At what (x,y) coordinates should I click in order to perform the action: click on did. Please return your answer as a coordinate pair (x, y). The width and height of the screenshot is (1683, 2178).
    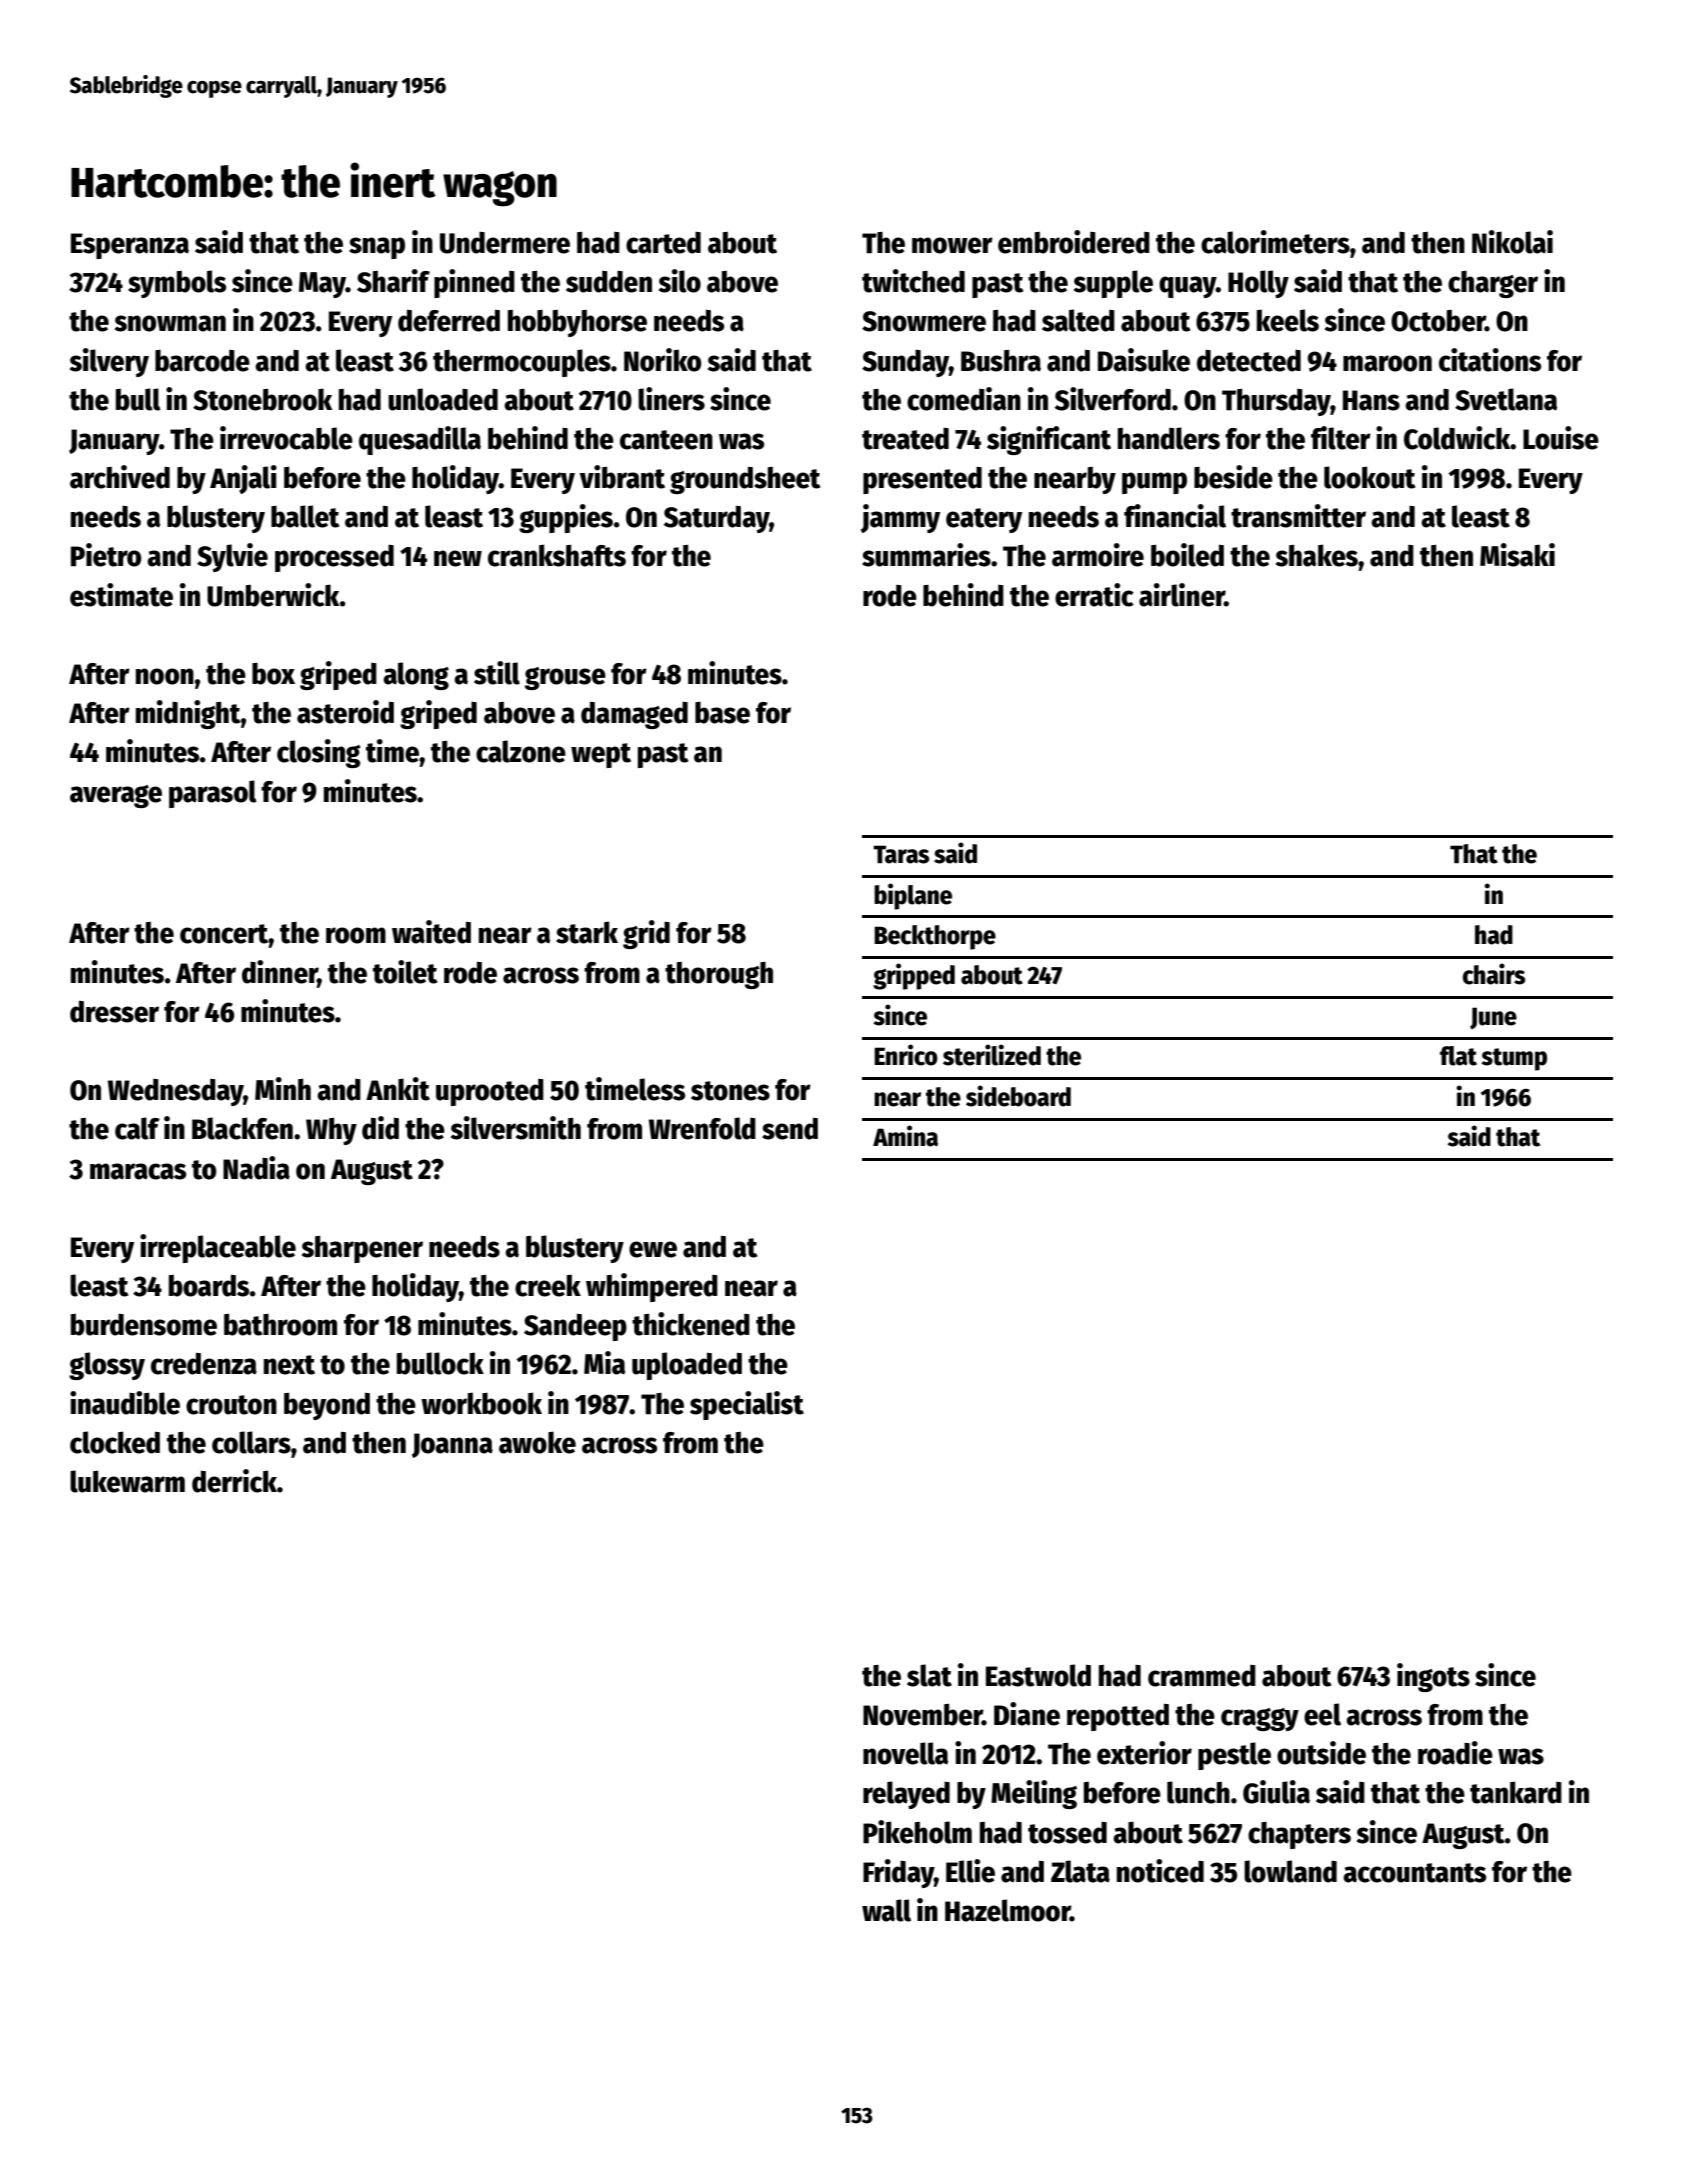
    Looking at the image, I should click on (380, 1128).
